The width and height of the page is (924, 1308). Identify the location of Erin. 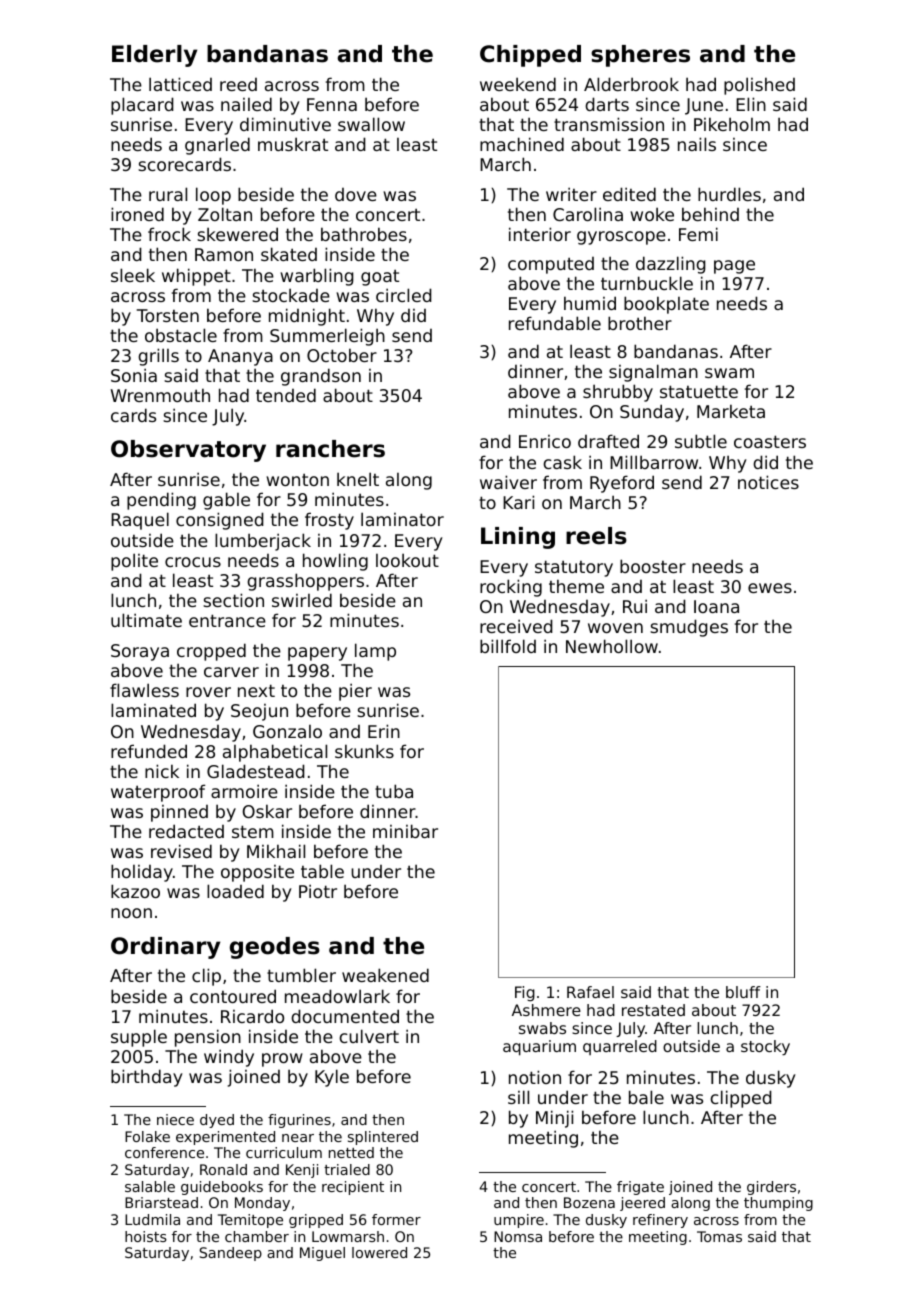
(384, 731).
